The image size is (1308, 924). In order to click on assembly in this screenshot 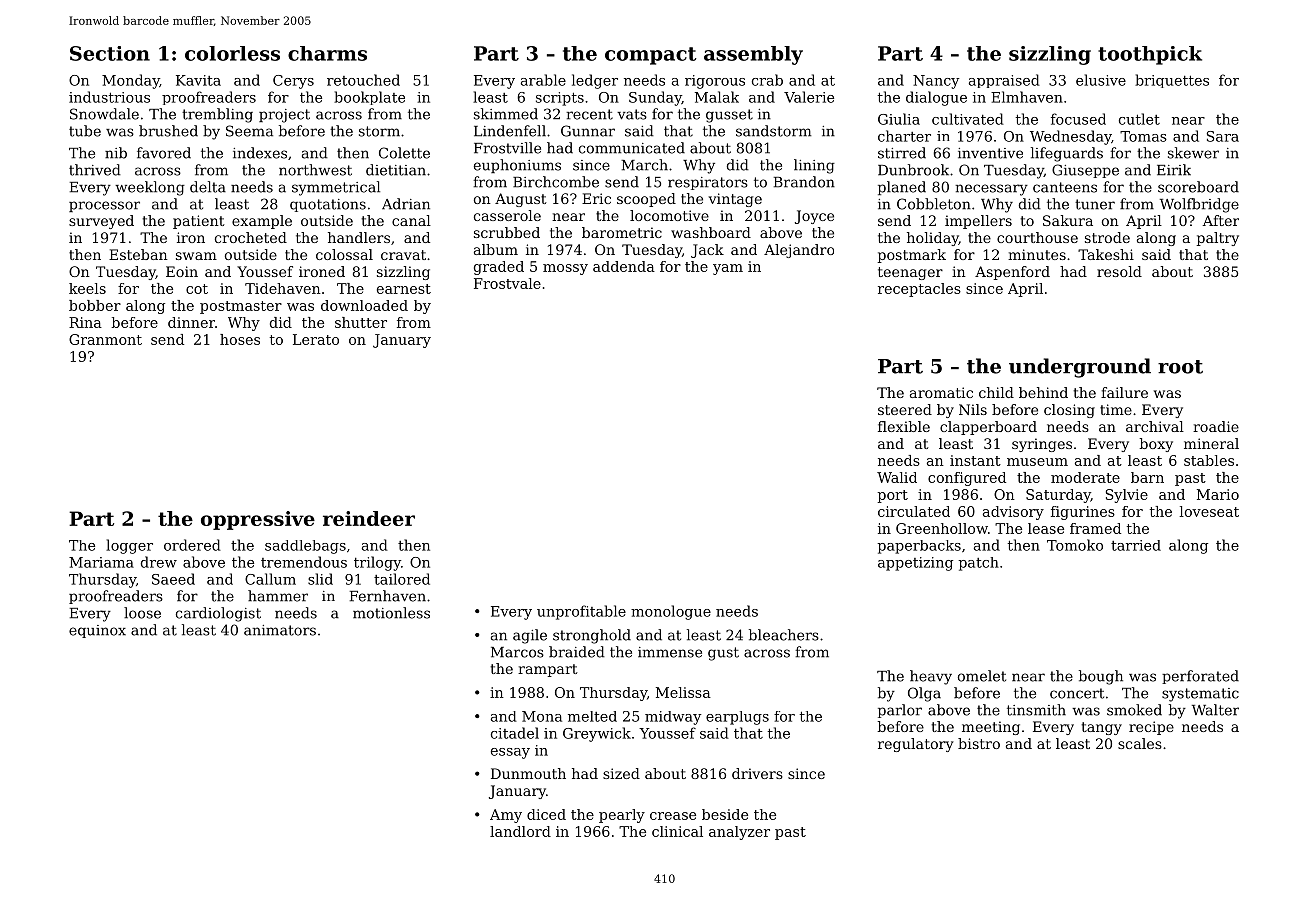, I will do `click(753, 55)`.
